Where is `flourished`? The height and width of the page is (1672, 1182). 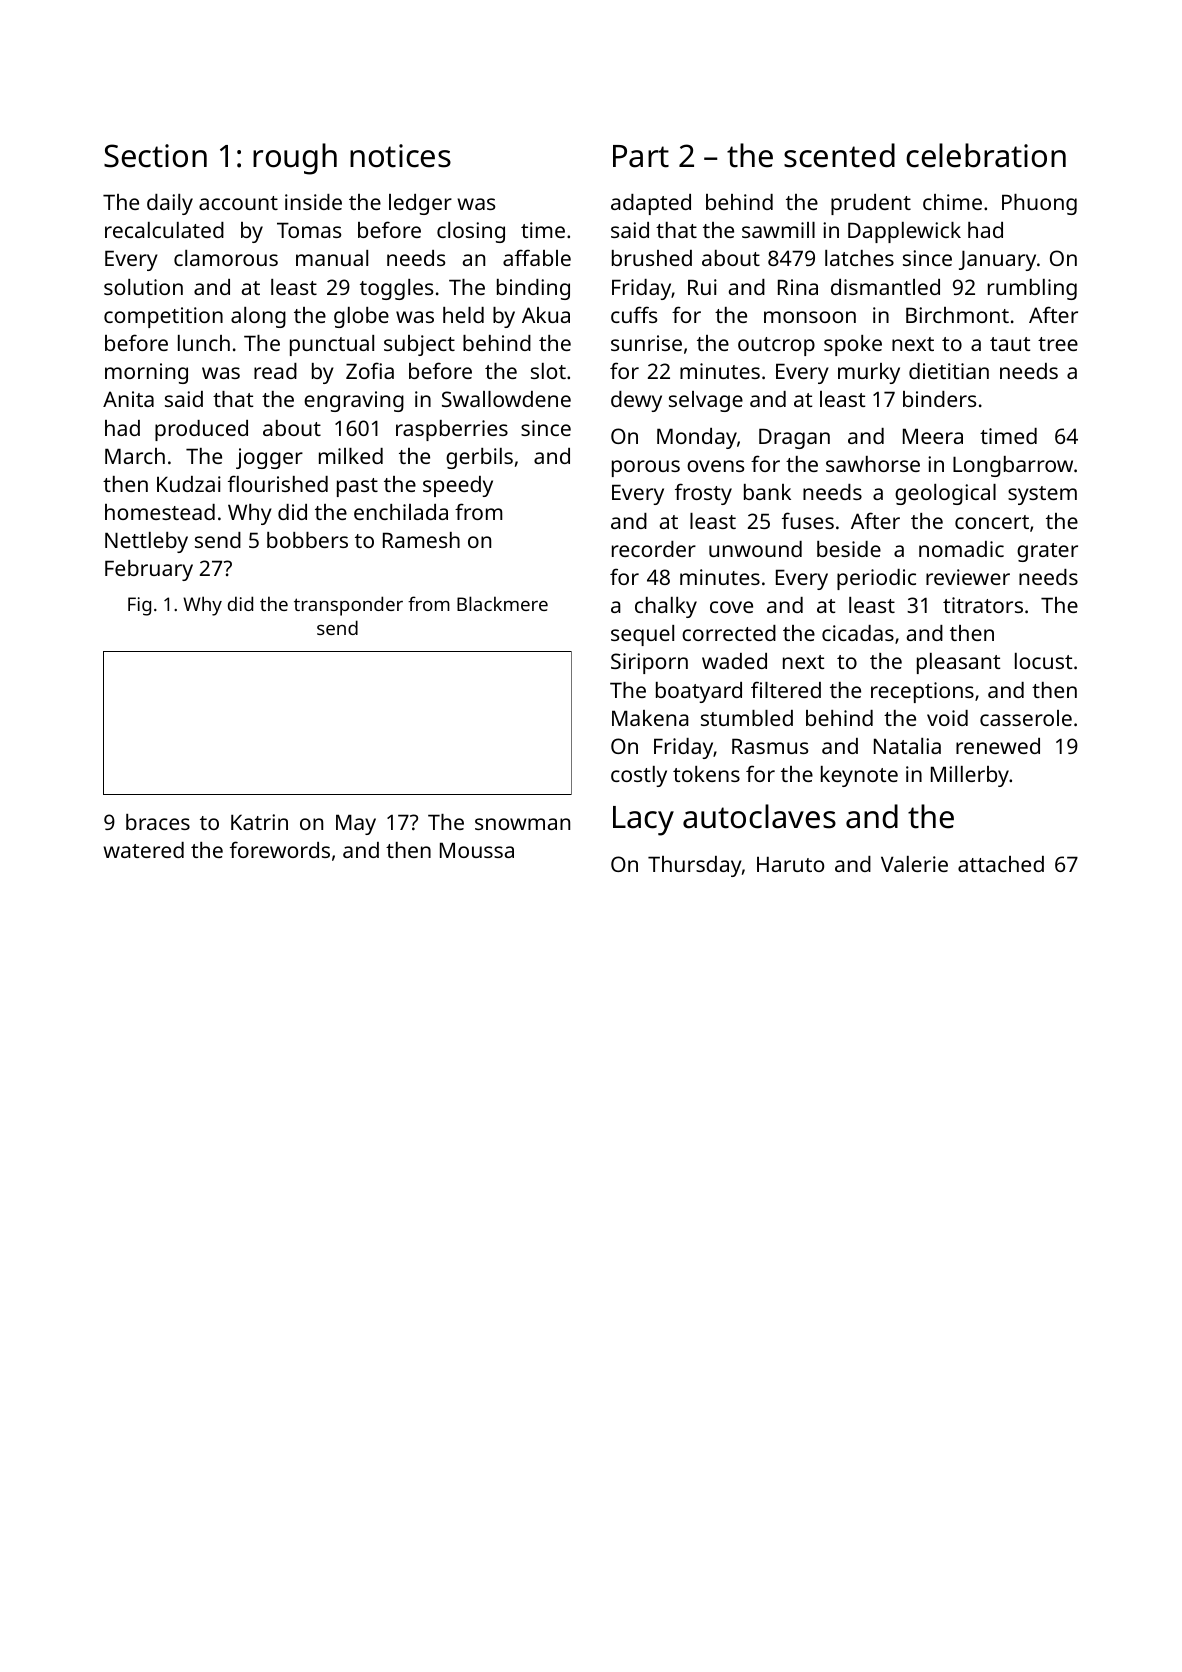 flourished is located at coordinates (278, 483).
